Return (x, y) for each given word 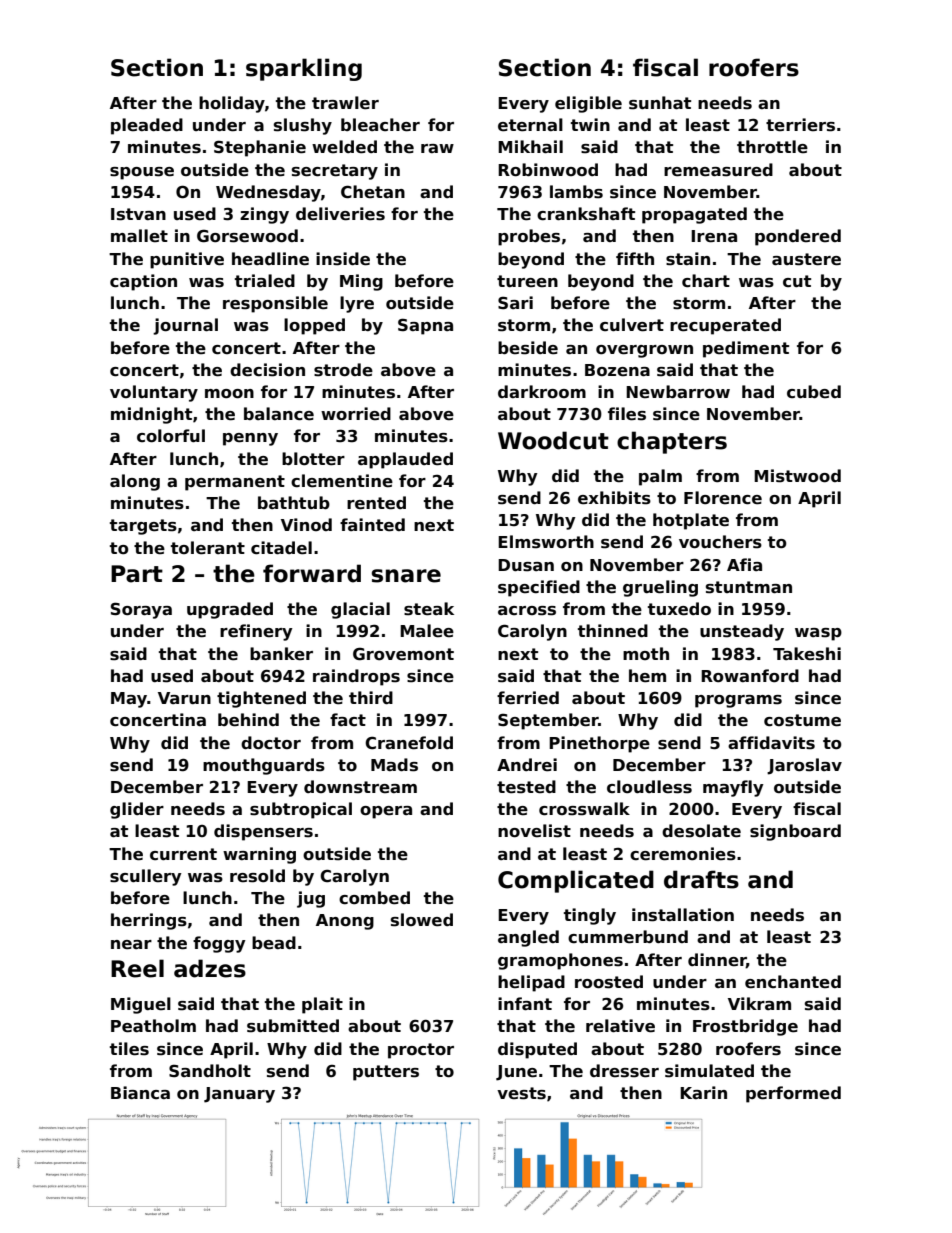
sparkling (304, 69)
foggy (219, 944)
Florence (723, 498)
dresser (624, 1071)
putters (386, 1073)
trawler (345, 103)
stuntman (749, 587)
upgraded (230, 610)
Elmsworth (546, 542)
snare (406, 576)
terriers (800, 125)
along (135, 482)
